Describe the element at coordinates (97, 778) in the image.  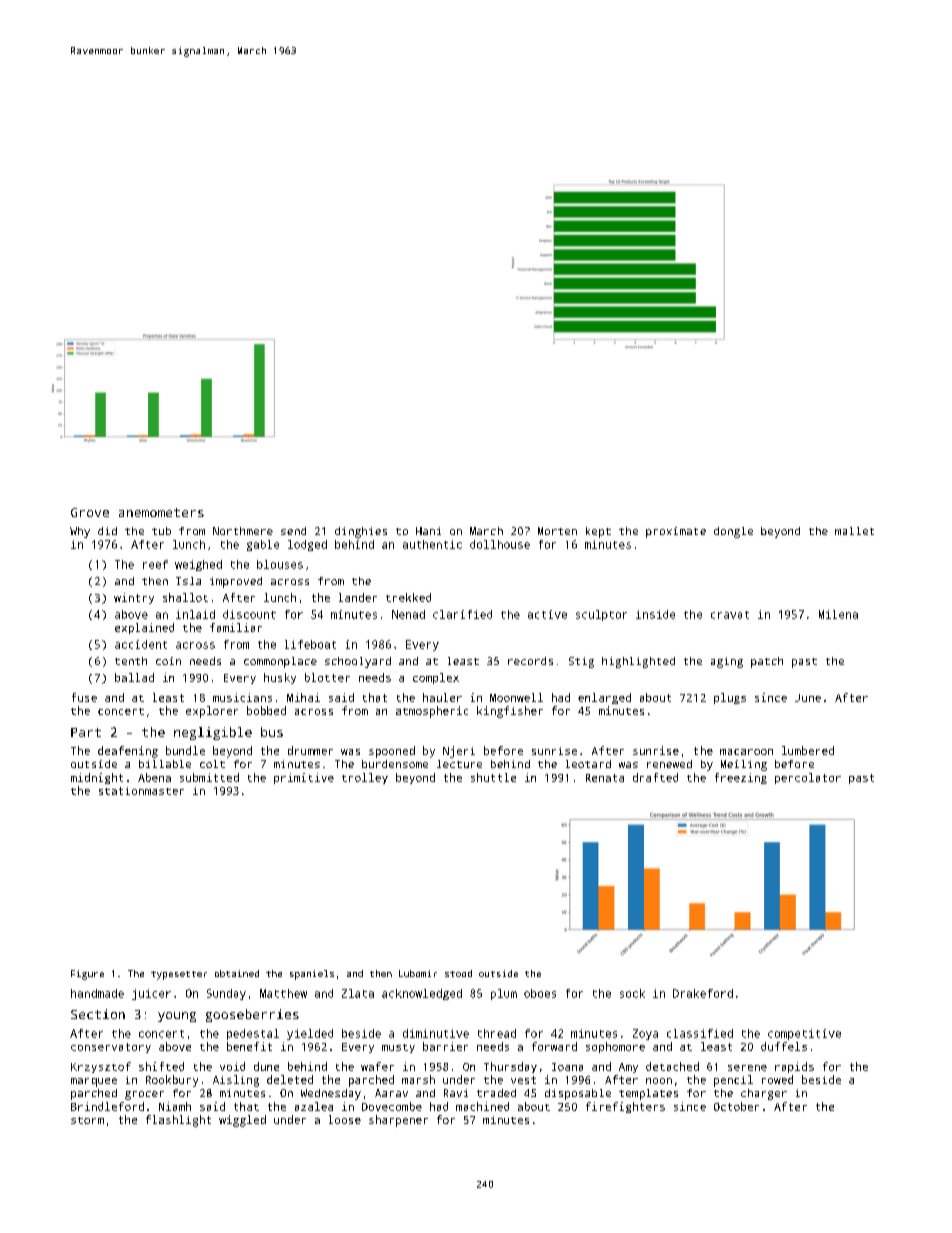
I see `midnight` at that location.
